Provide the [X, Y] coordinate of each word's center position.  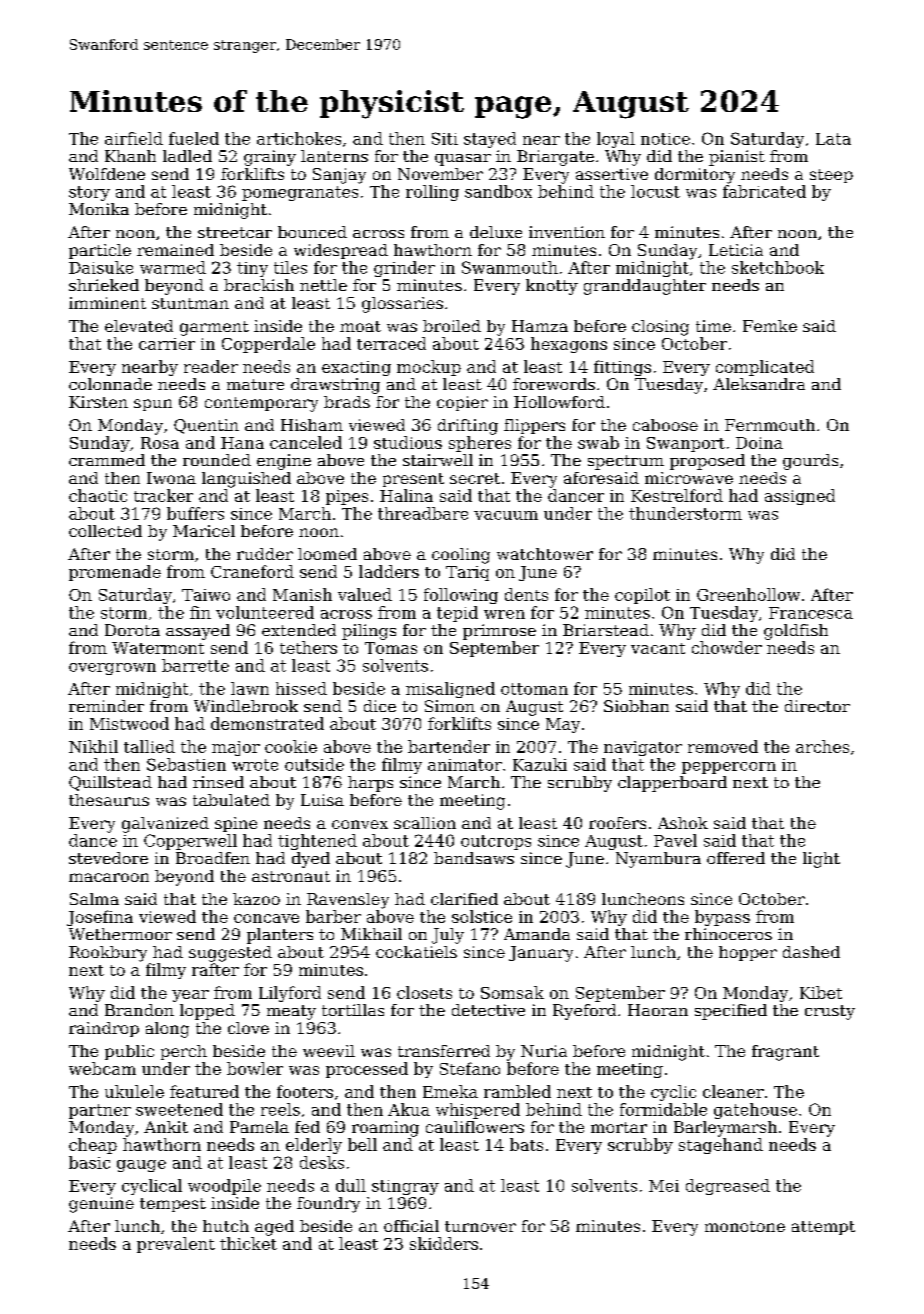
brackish [259, 285]
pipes [347, 497]
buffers [195, 513]
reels [280, 1109]
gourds [810, 462]
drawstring [335, 386]
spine [236, 824]
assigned [800, 497]
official [411, 1226]
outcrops [496, 842]
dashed [811, 952]
